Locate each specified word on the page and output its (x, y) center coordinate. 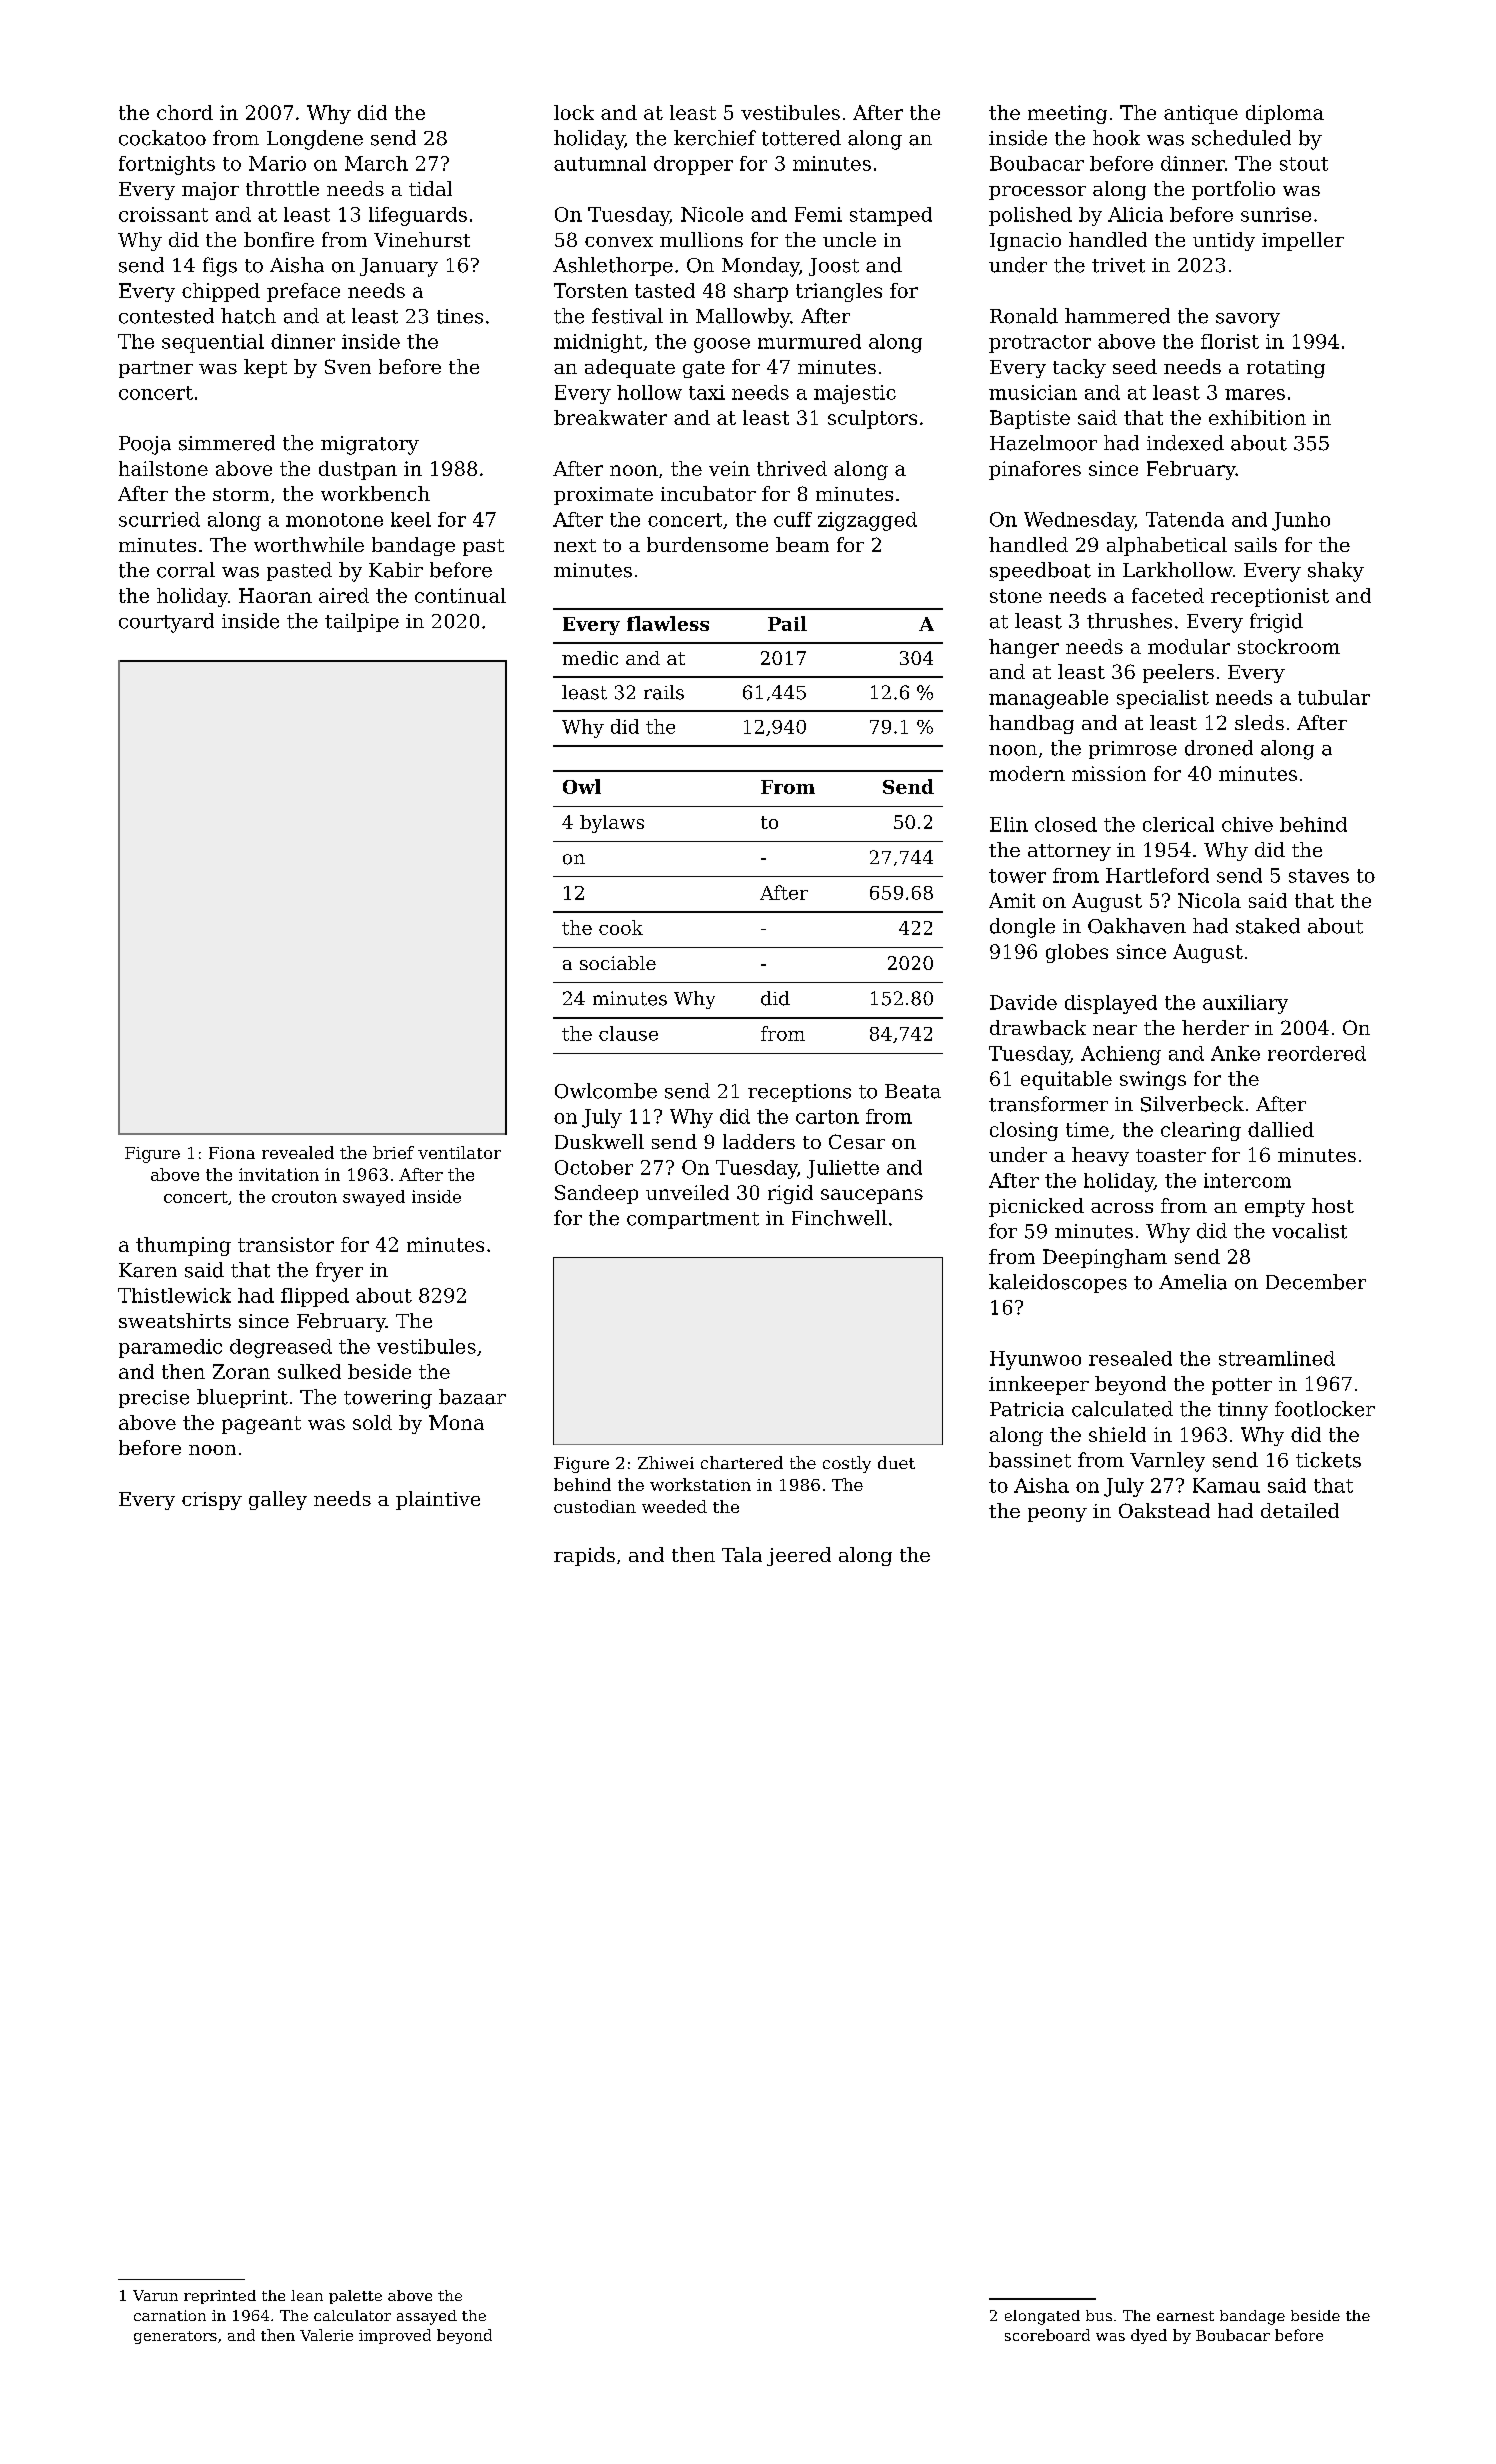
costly (847, 1464)
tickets (1328, 1460)
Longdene (315, 140)
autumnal (600, 163)
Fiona (232, 1153)
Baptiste (1030, 419)
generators (175, 2337)
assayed (427, 2317)
